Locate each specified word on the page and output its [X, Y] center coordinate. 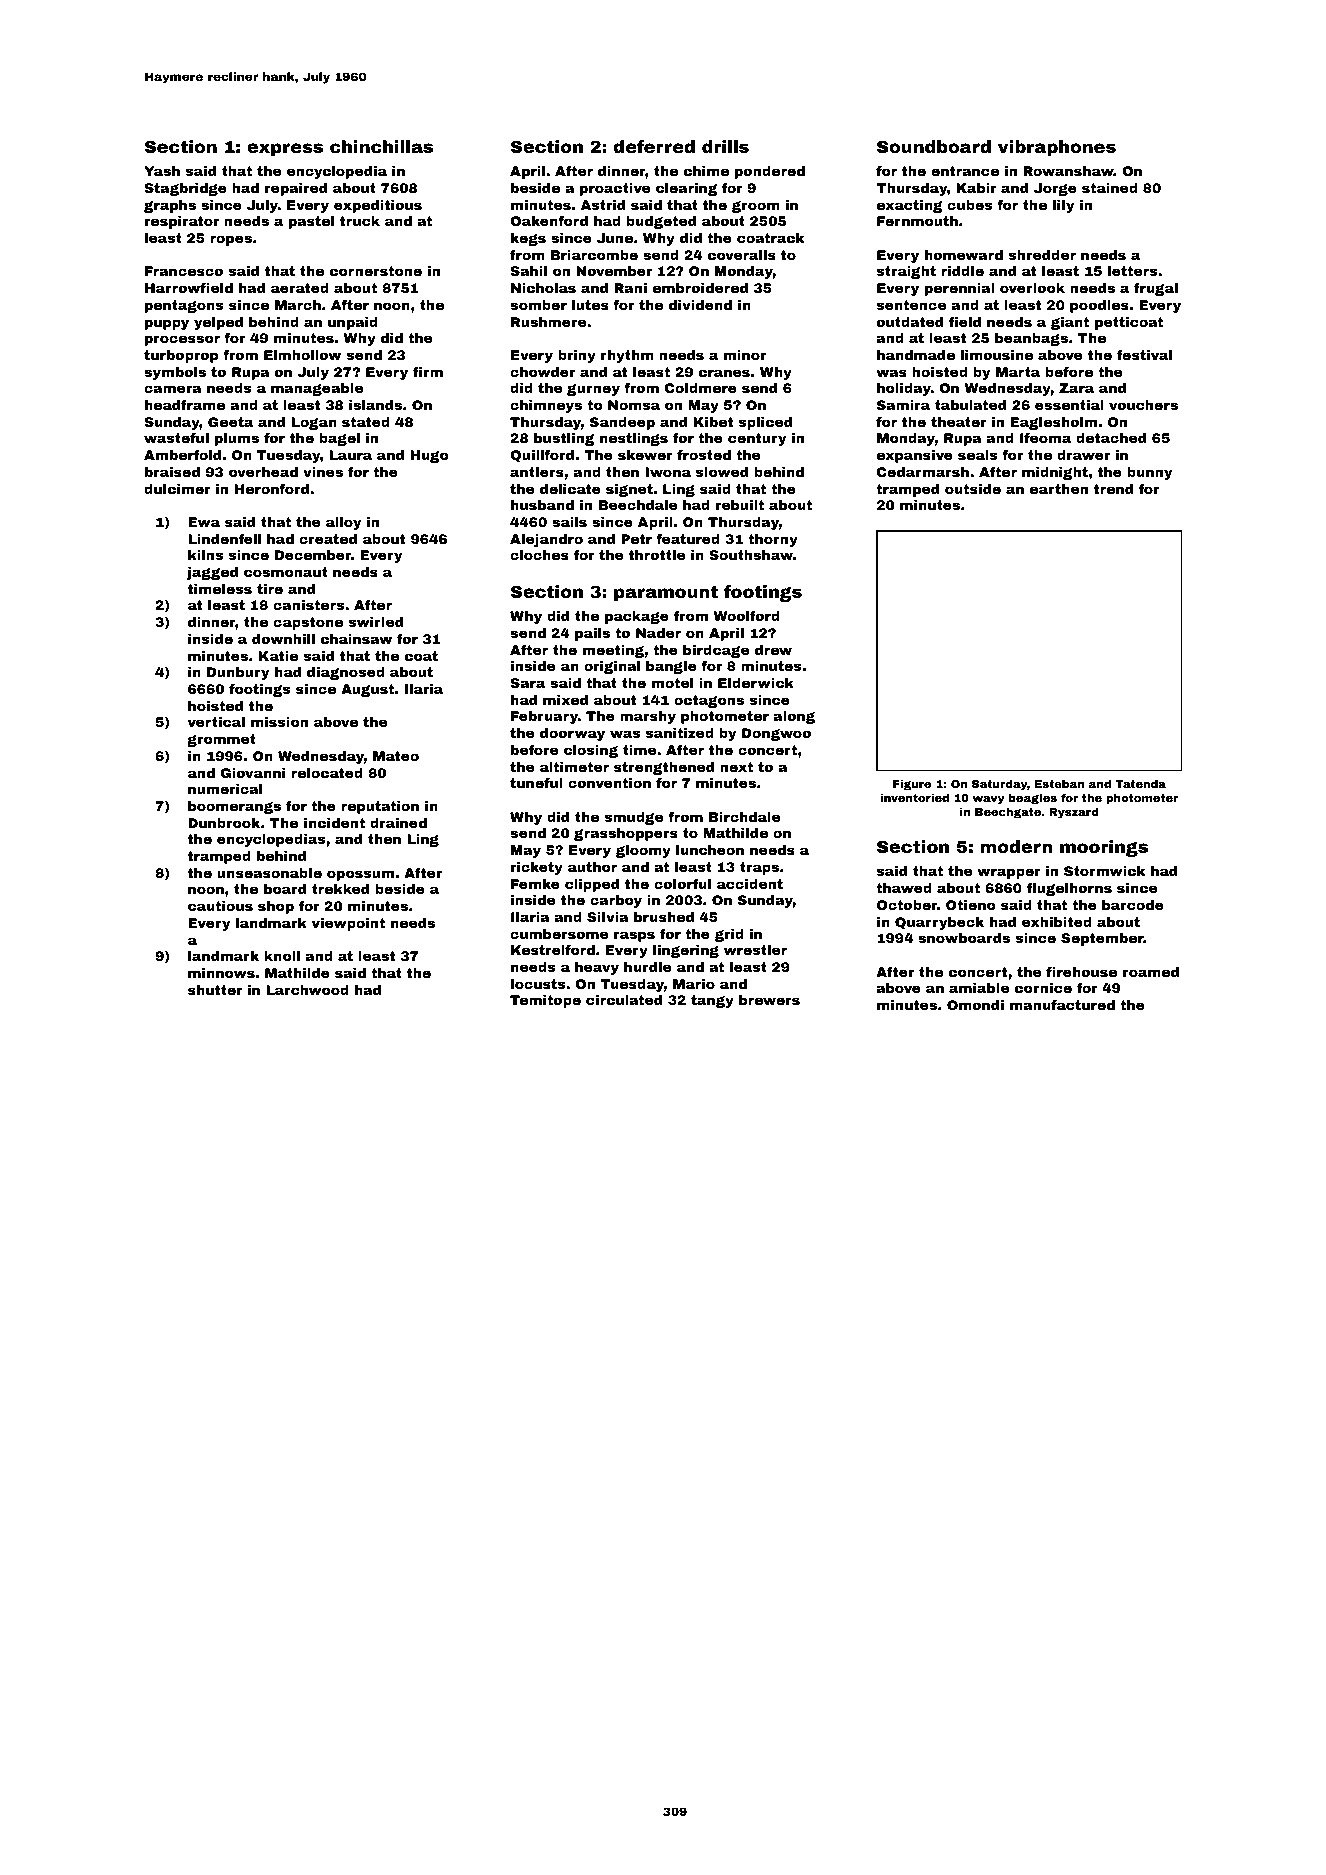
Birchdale [744, 817]
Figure [912, 785]
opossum [360, 875]
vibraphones [1057, 148]
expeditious [378, 206]
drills [725, 146]
